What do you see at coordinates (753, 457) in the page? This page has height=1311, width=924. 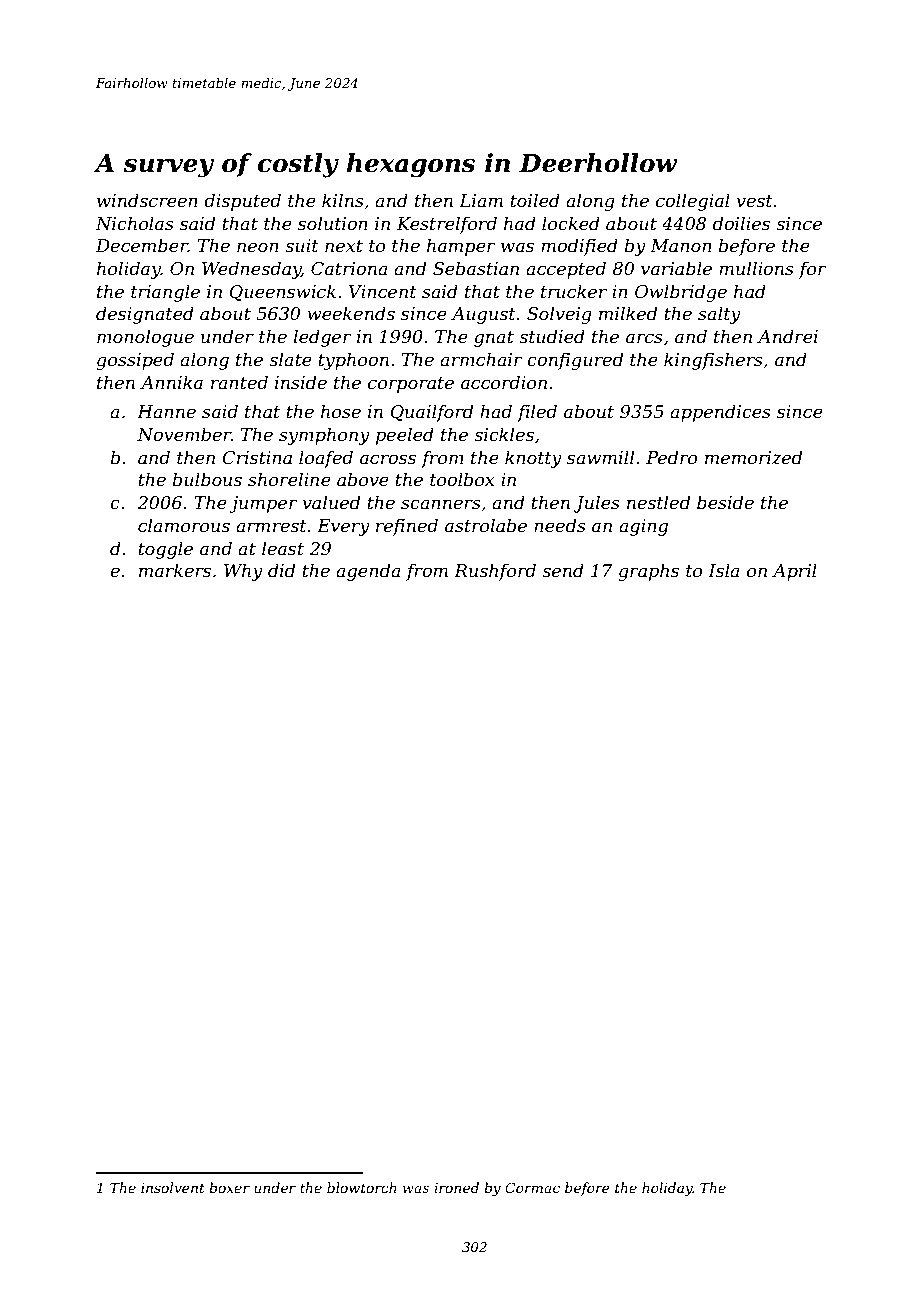 I see `memorized` at bounding box center [753, 457].
